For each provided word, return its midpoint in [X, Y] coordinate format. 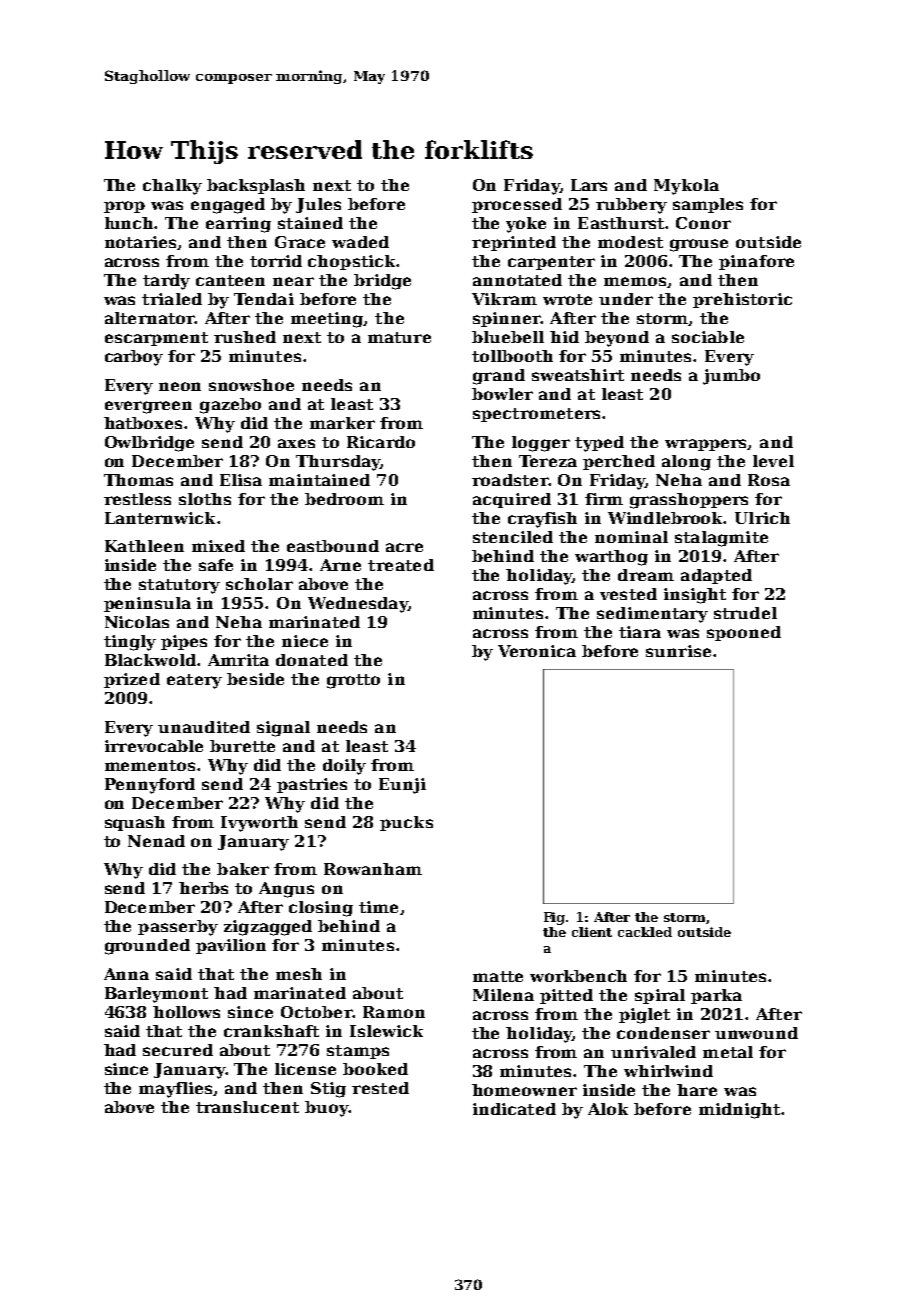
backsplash [256, 186]
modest [630, 242]
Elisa [241, 480]
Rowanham [373, 869]
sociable [708, 337]
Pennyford [150, 786]
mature [399, 337]
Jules [318, 205]
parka [716, 996]
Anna [126, 974]
